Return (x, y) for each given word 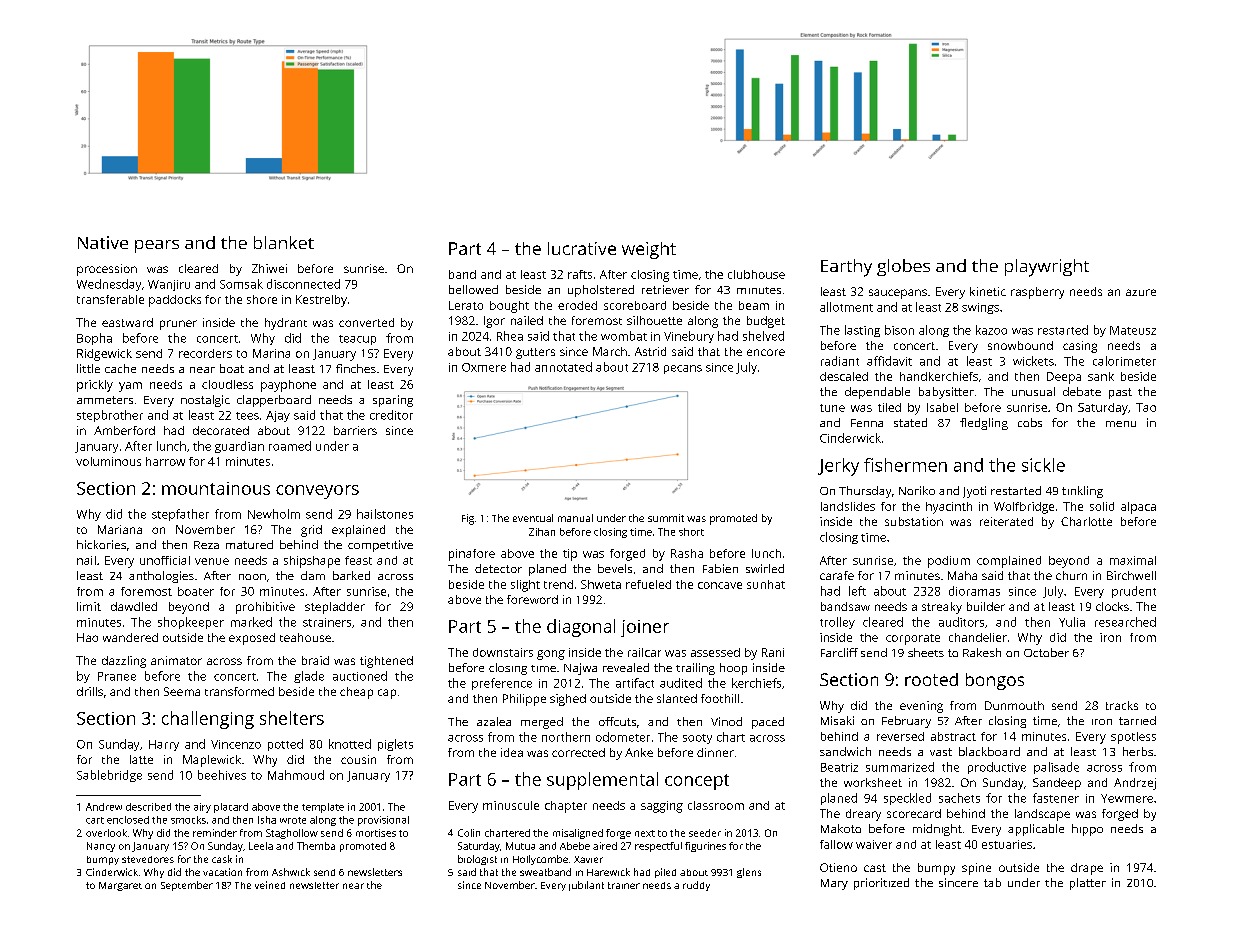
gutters (535, 353)
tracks (1122, 705)
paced (768, 723)
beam (754, 305)
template (323, 808)
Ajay (278, 416)
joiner (645, 628)
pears (157, 246)
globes (903, 267)
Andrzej (1135, 784)
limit (89, 606)
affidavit (889, 361)
